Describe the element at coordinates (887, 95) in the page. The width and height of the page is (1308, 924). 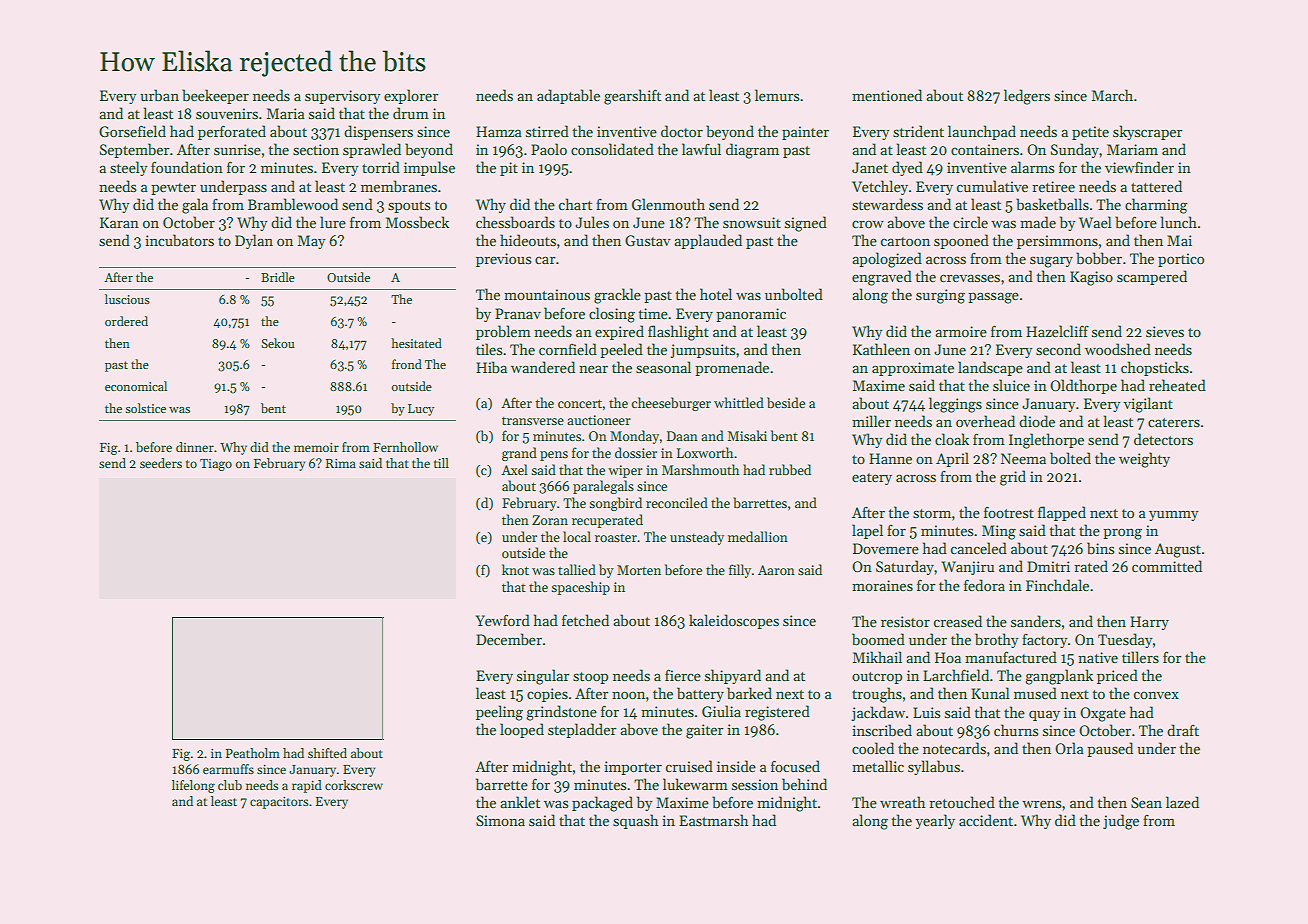
I see `mentioned` at that location.
